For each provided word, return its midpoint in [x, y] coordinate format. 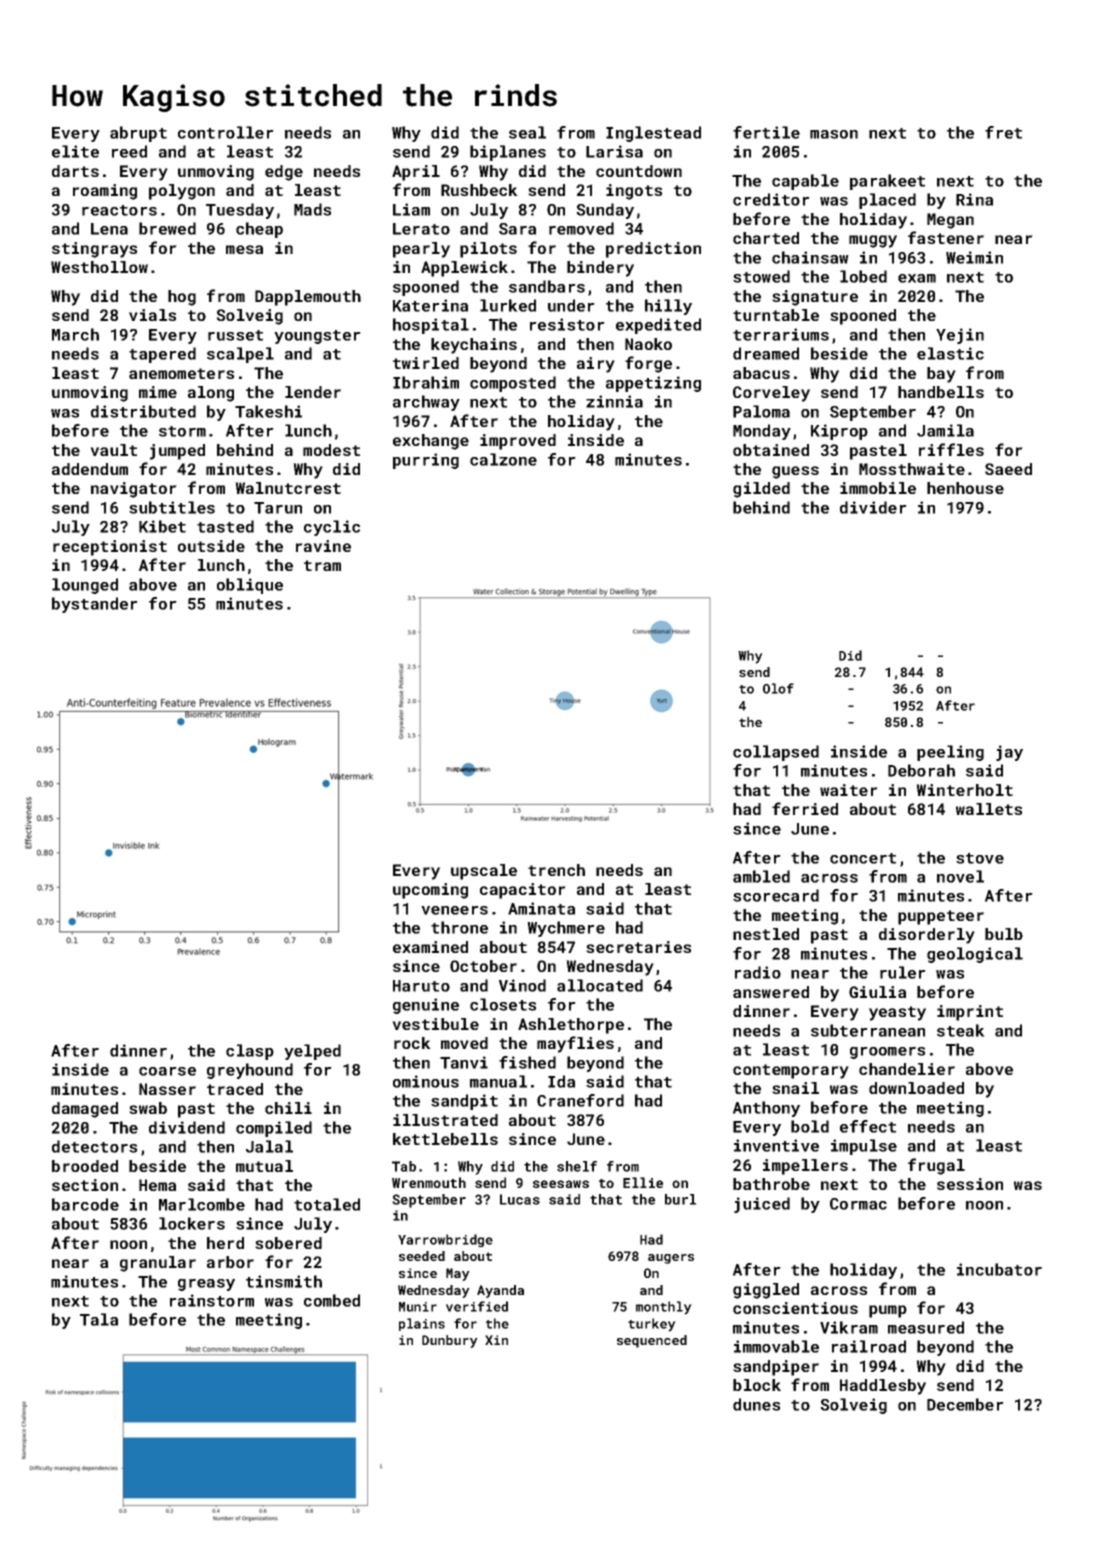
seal [527, 132]
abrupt [138, 134]
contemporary [791, 1071]
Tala [99, 1319]
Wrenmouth [429, 1182]
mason [834, 134]
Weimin [974, 257]
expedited [658, 326]
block [757, 1385]
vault [113, 450]
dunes [756, 1404]
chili [288, 1108]
